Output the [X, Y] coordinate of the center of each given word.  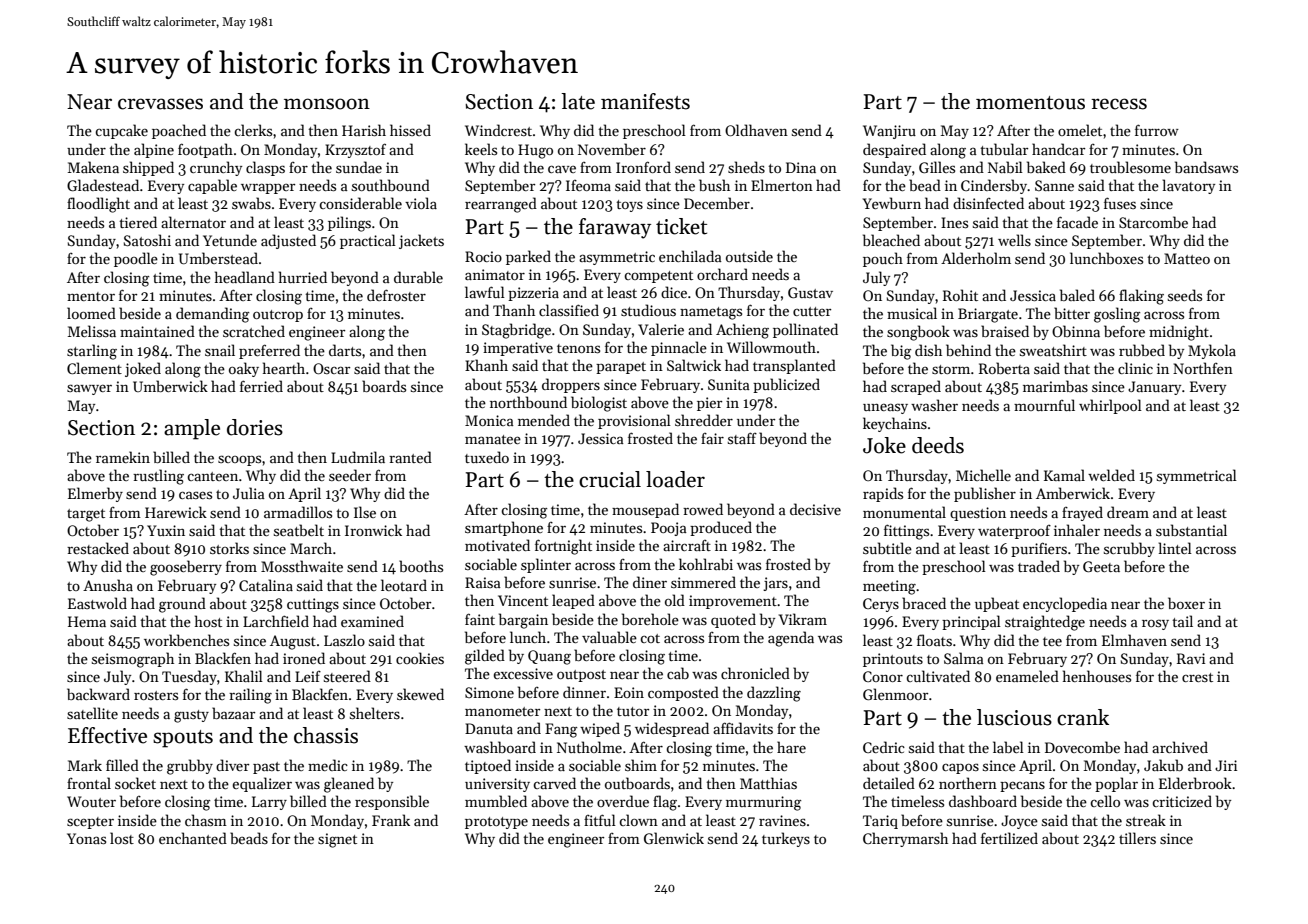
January [1154, 388]
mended [544, 420]
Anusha [108, 585]
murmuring [763, 803]
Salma [964, 658]
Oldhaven [756, 130]
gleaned [349, 785]
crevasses [160, 104]
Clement [94, 368]
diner [650, 582]
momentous [1030, 103]
